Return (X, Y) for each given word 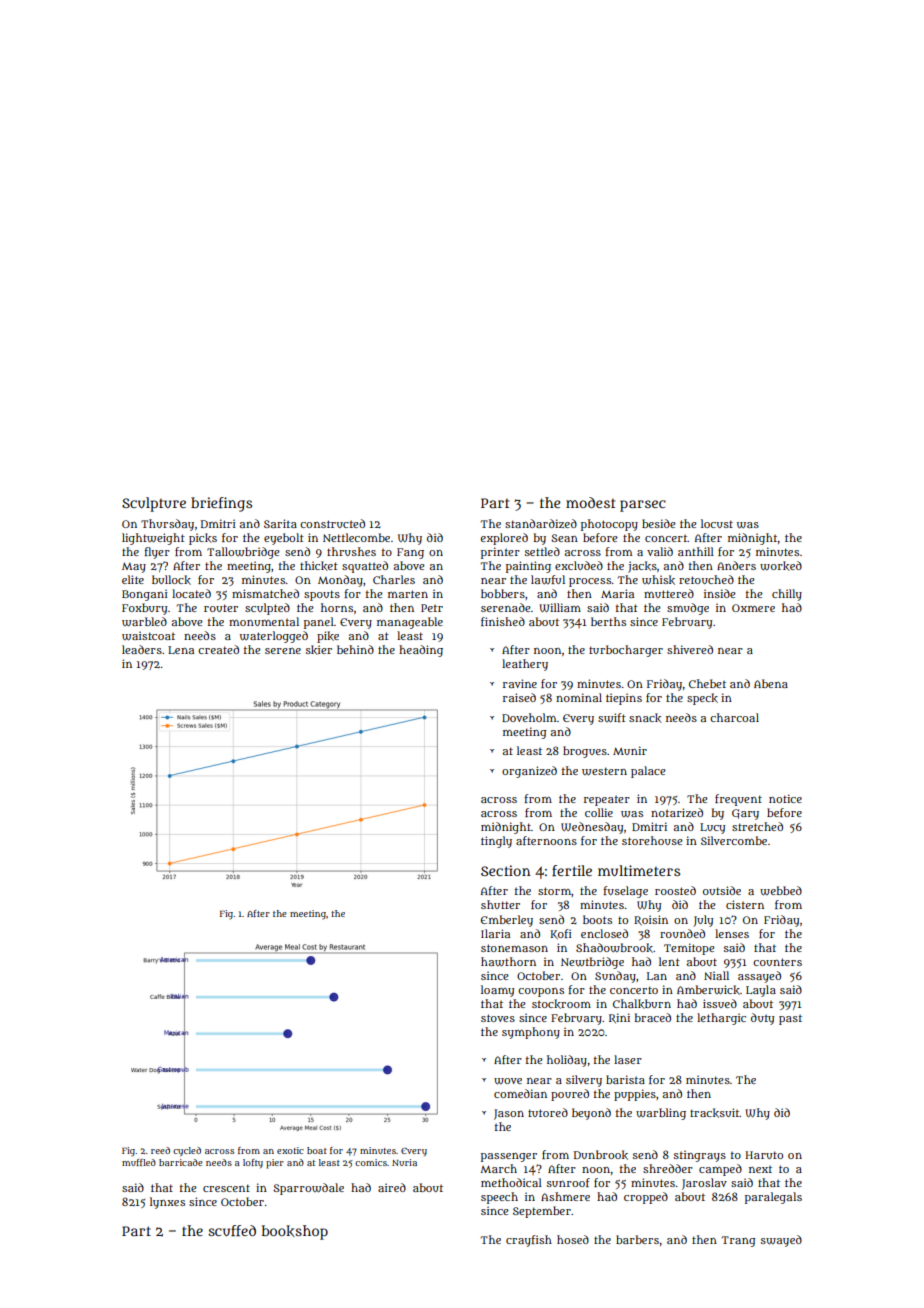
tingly (496, 842)
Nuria (404, 1162)
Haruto (764, 1155)
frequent (738, 800)
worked (781, 566)
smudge (688, 609)
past (790, 1019)
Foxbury (144, 609)
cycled (187, 1151)
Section (506, 870)
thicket (319, 566)
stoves (498, 1018)
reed (160, 1150)
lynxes (167, 1203)
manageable (410, 623)
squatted (365, 567)
